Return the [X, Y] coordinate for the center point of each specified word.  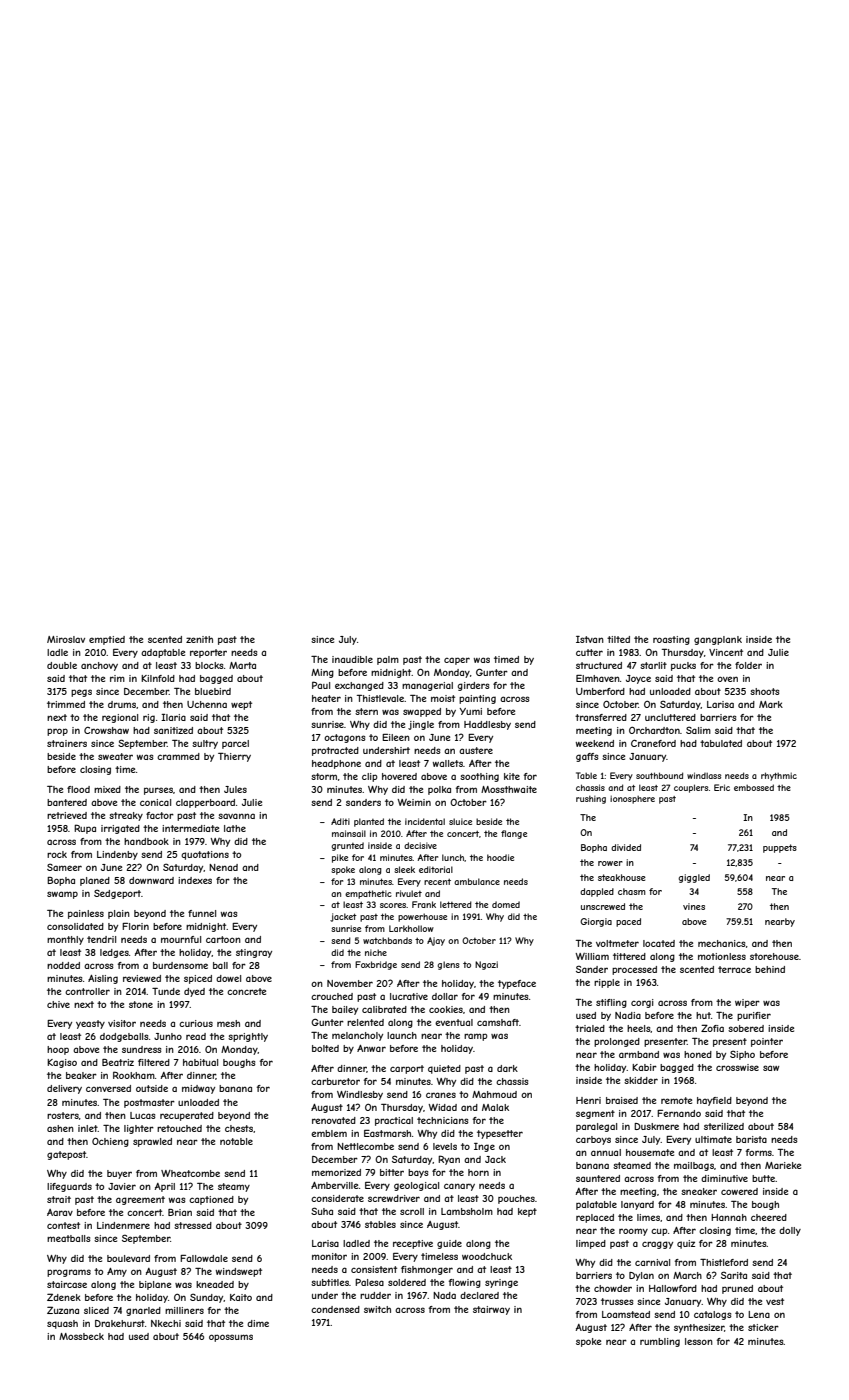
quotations [205, 855]
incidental [425, 821]
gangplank [718, 640]
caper [457, 661]
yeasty [90, 1024]
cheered [769, 1217]
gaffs [587, 757]
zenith [199, 639]
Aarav [60, 1212]
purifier [754, 1016]
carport [407, 1069]
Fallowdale [204, 1258]
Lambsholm [467, 1211]
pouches [516, 1199]
